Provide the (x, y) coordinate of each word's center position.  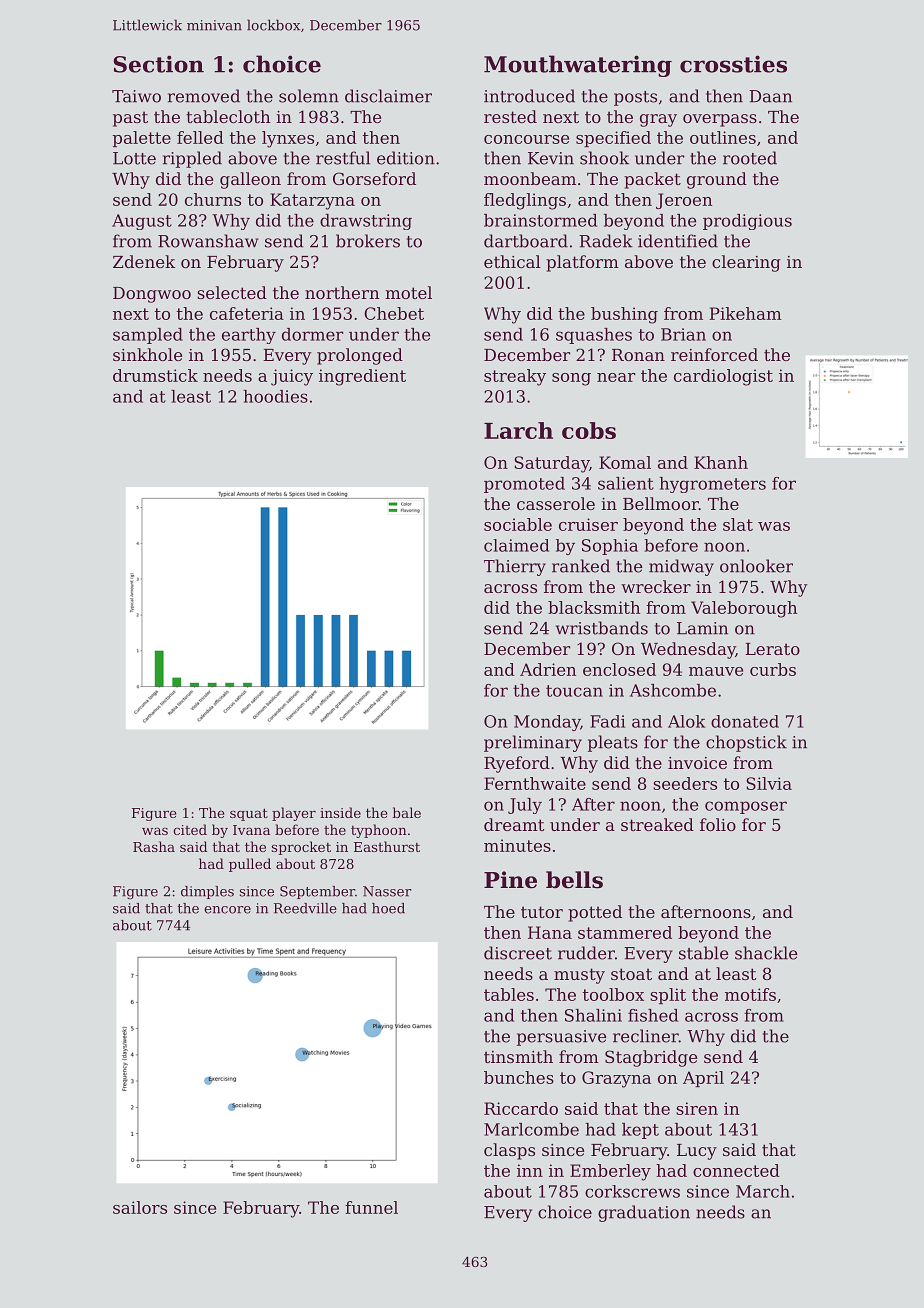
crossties (733, 64)
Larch (518, 430)
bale (406, 812)
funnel (371, 1207)
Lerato (772, 649)
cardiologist (723, 377)
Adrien (548, 669)
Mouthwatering (578, 66)
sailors (140, 1207)
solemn (309, 96)
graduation (644, 1213)
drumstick (155, 375)
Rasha (154, 846)
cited (190, 829)
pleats (613, 743)
